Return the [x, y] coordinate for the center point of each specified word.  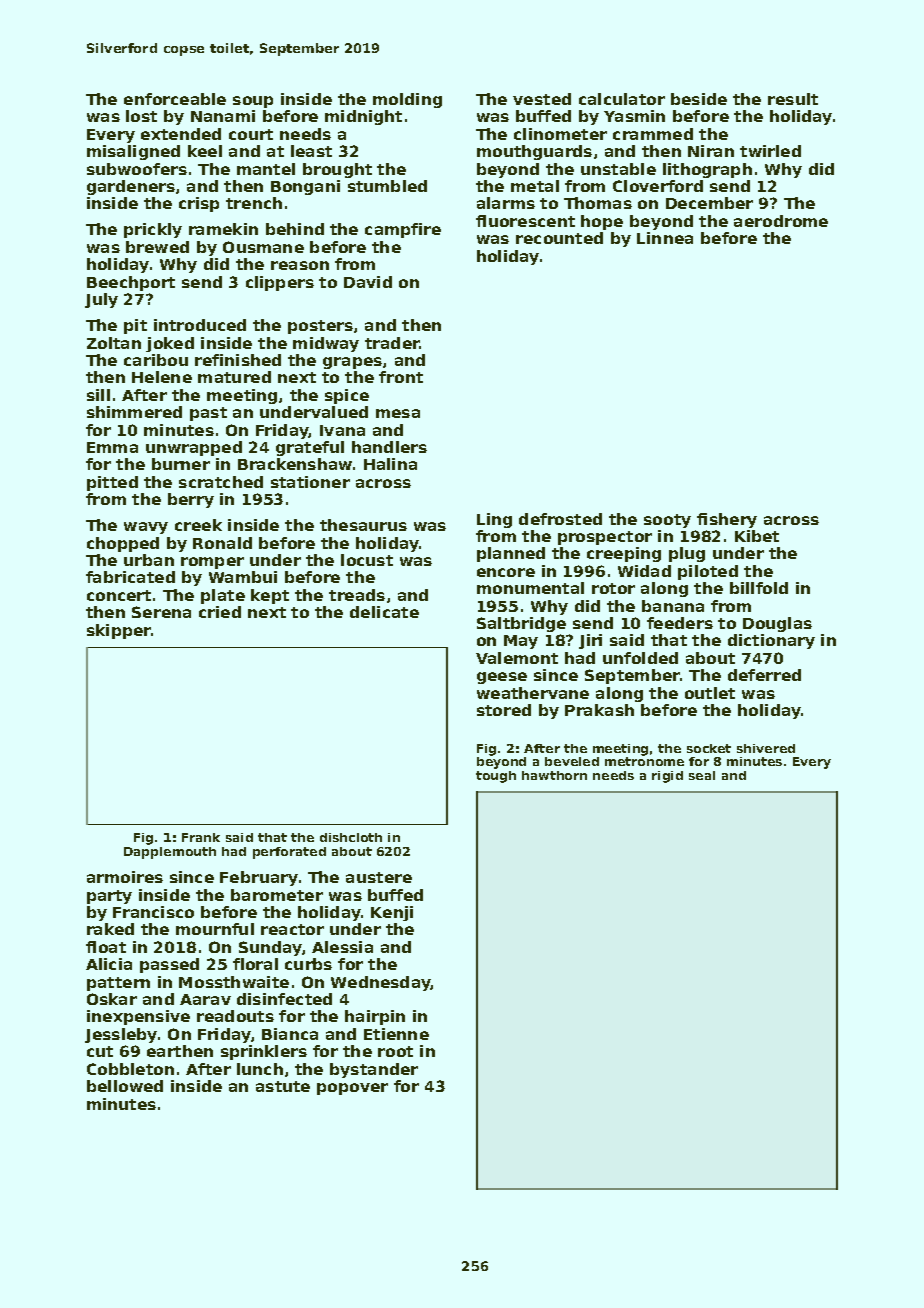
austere [379, 877]
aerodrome [781, 221]
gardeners [131, 187]
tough [496, 777]
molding [407, 100]
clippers [280, 283]
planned [511, 554]
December [709, 203]
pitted [112, 483]
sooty [667, 521]
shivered [766, 748]
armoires [125, 877]
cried [220, 612]
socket [709, 748]
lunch [260, 1069]
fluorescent [525, 221]
